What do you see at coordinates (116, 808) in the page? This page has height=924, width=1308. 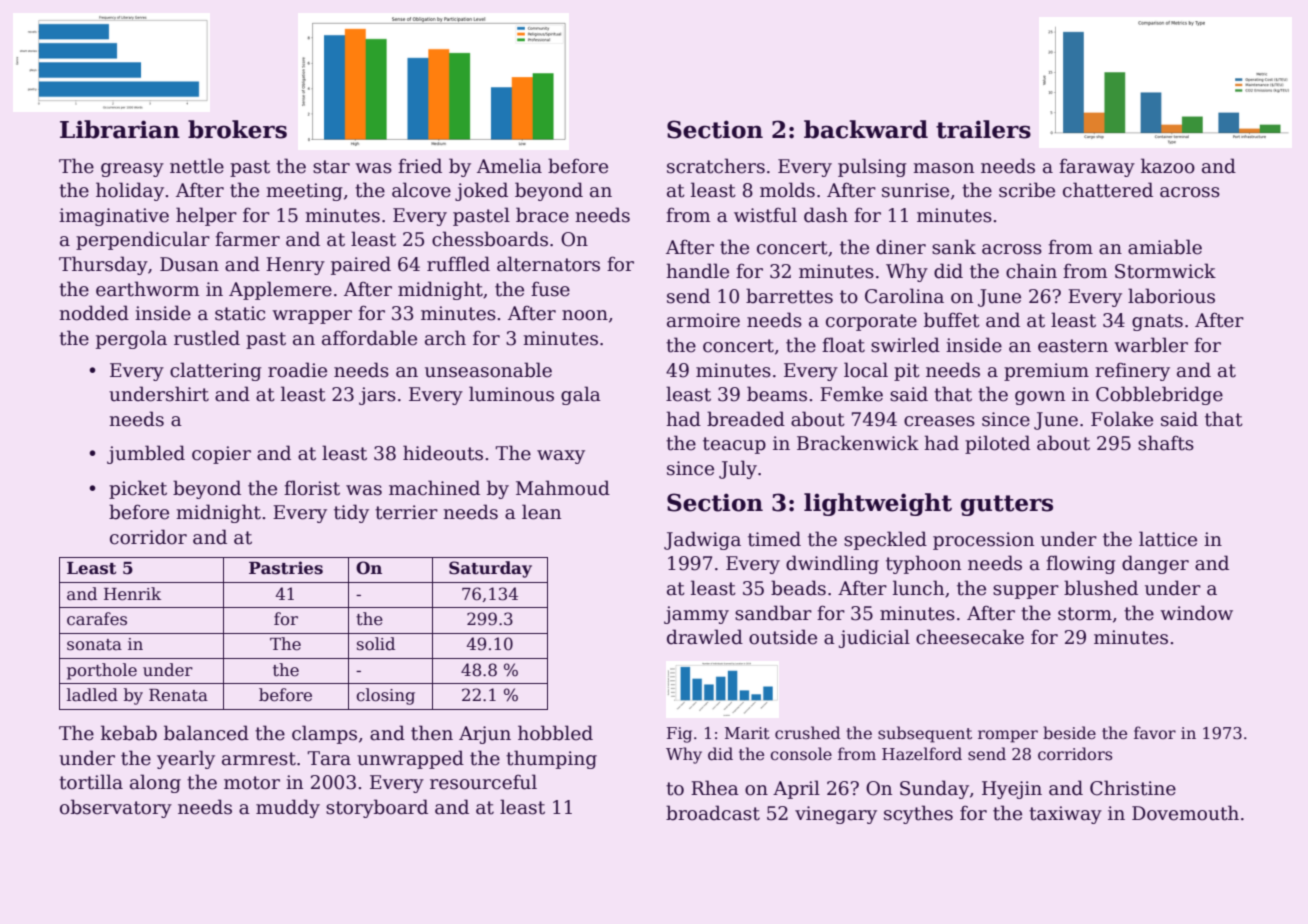 I see `observatory` at bounding box center [116, 808].
